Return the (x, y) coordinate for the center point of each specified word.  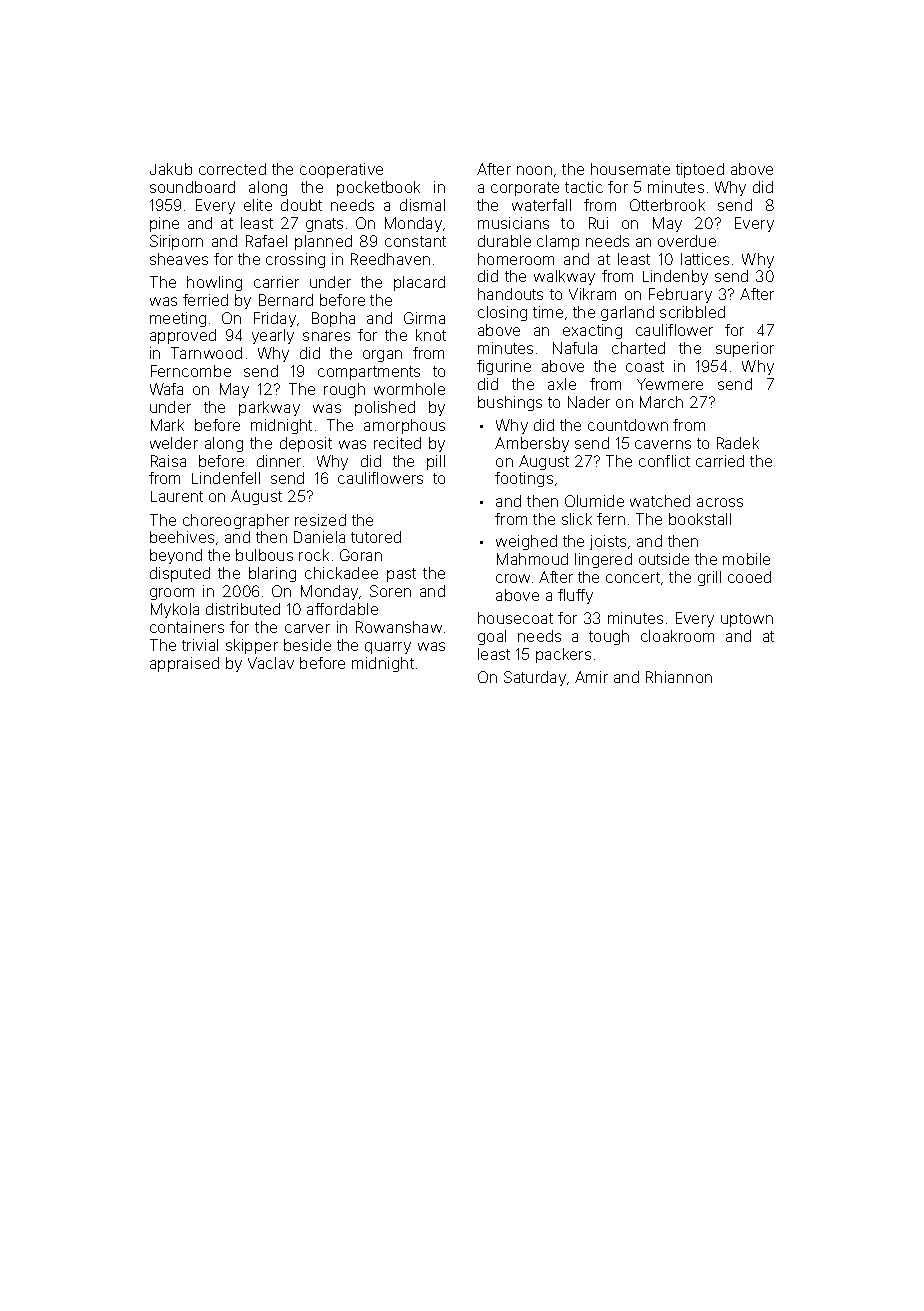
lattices (705, 259)
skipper (252, 646)
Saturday (535, 678)
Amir (591, 677)
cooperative (341, 170)
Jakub (171, 169)
